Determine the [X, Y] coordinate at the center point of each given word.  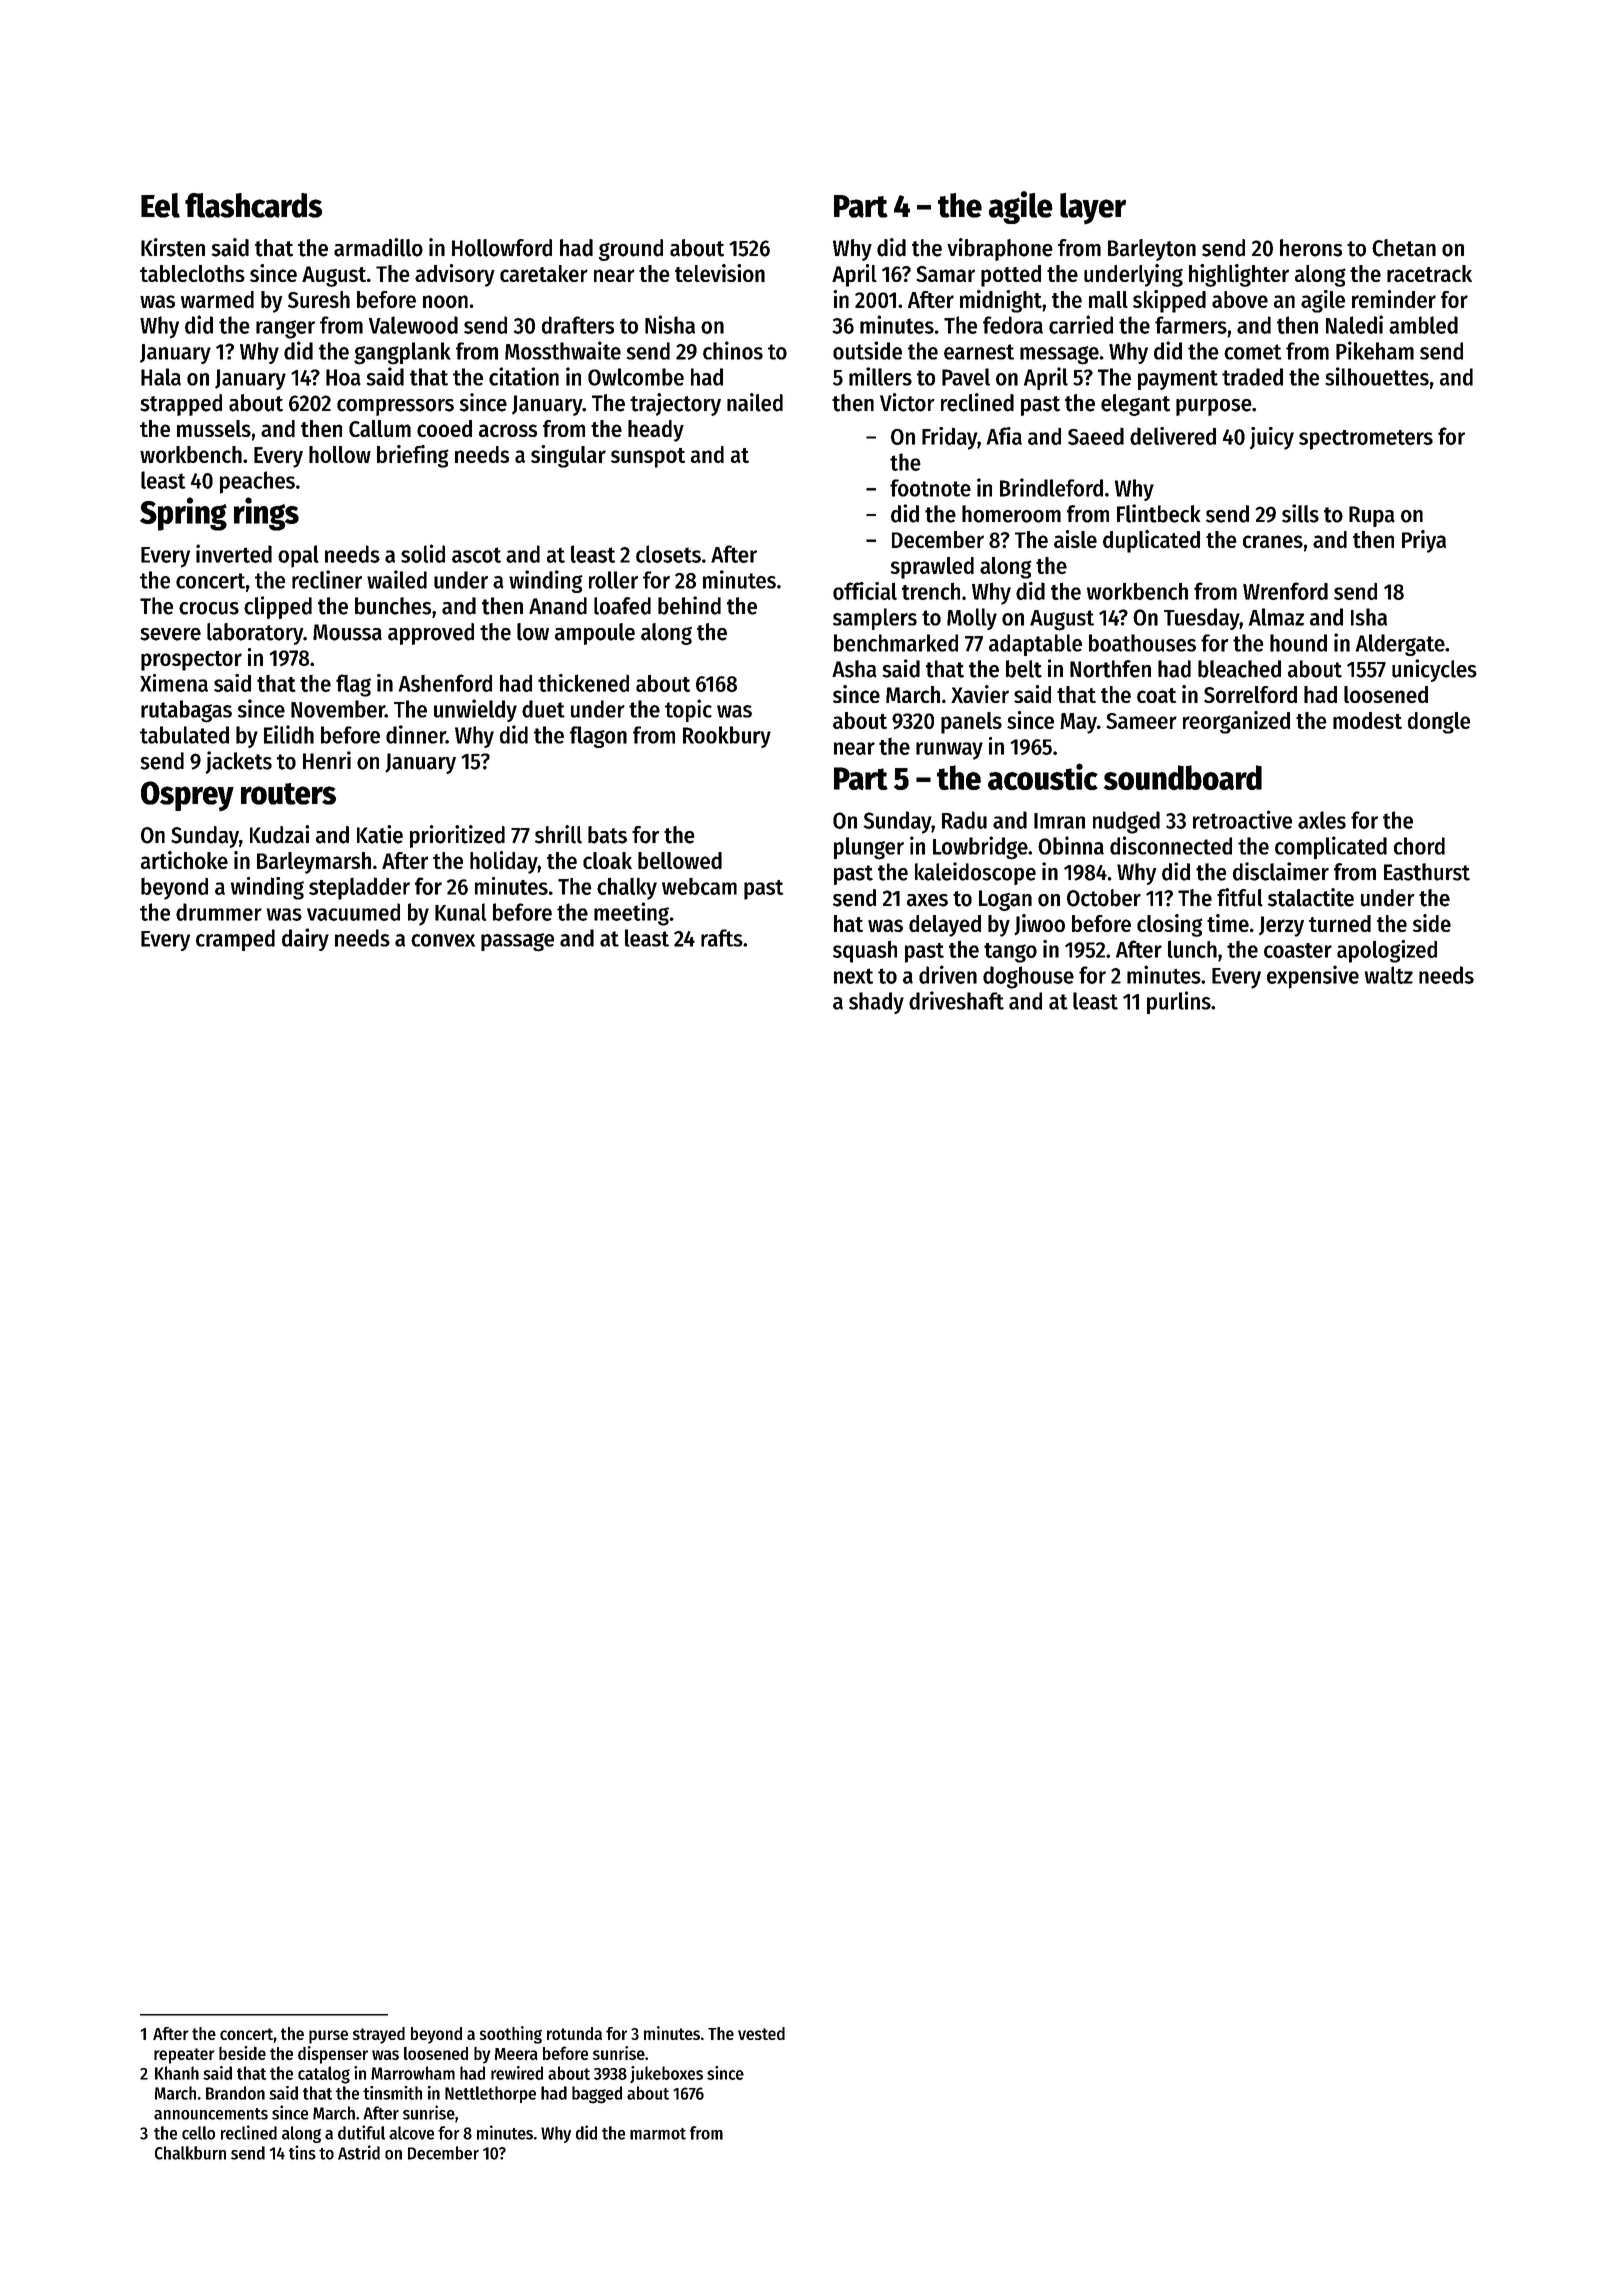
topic [688, 710]
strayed [379, 2035]
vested [761, 2033]
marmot [658, 2134]
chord [1419, 846]
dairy [305, 939]
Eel [160, 205]
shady [876, 1003]
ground [631, 250]
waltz [1389, 975]
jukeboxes [666, 2074]
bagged [597, 2095]
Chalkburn [190, 2153]
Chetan [1404, 248]
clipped [278, 607]
